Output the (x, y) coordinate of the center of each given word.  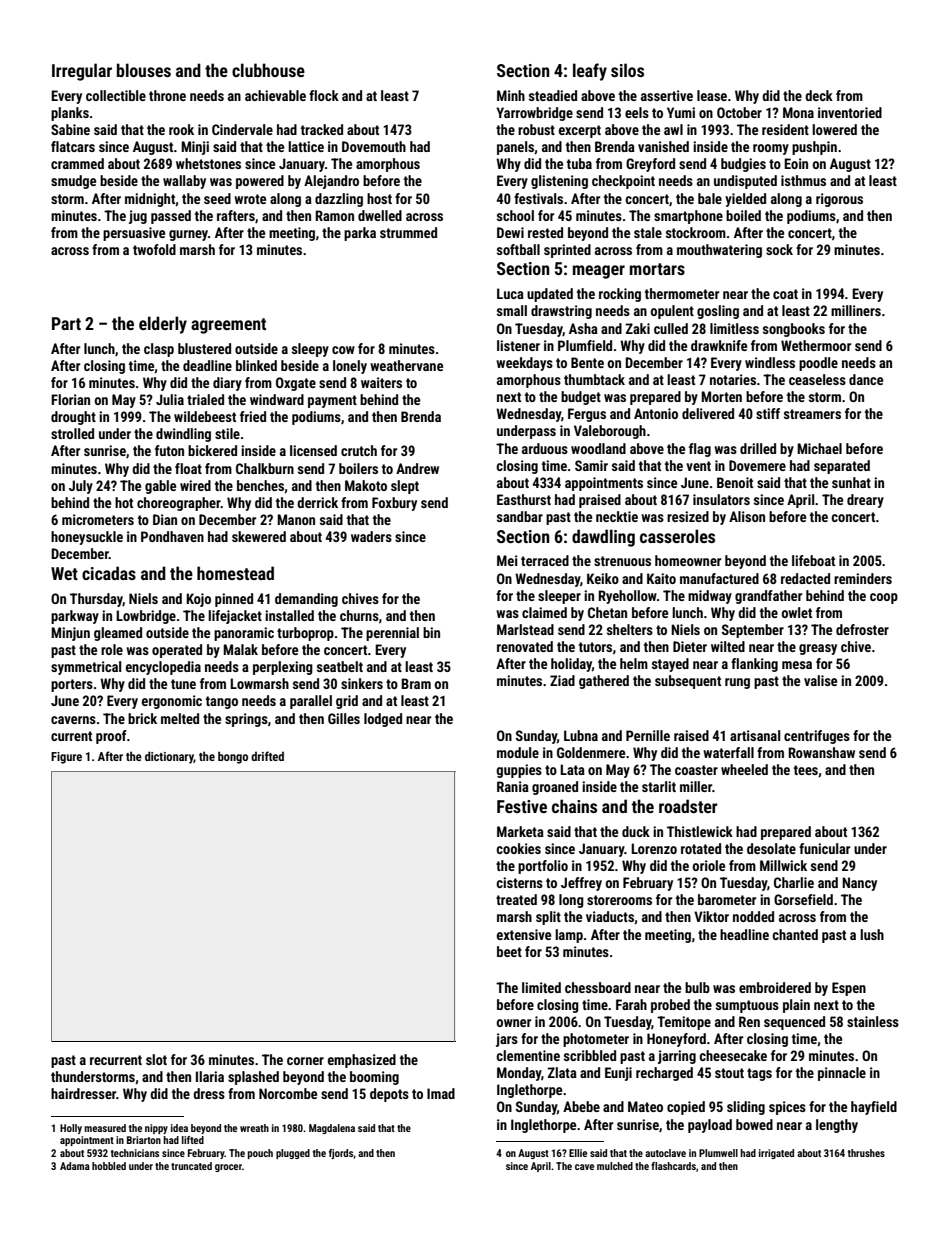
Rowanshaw (821, 752)
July (81, 487)
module (518, 752)
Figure (66, 758)
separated (842, 467)
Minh (511, 95)
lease (712, 95)
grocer (228, 1168)
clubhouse (268, 70)
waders (371, 536)
